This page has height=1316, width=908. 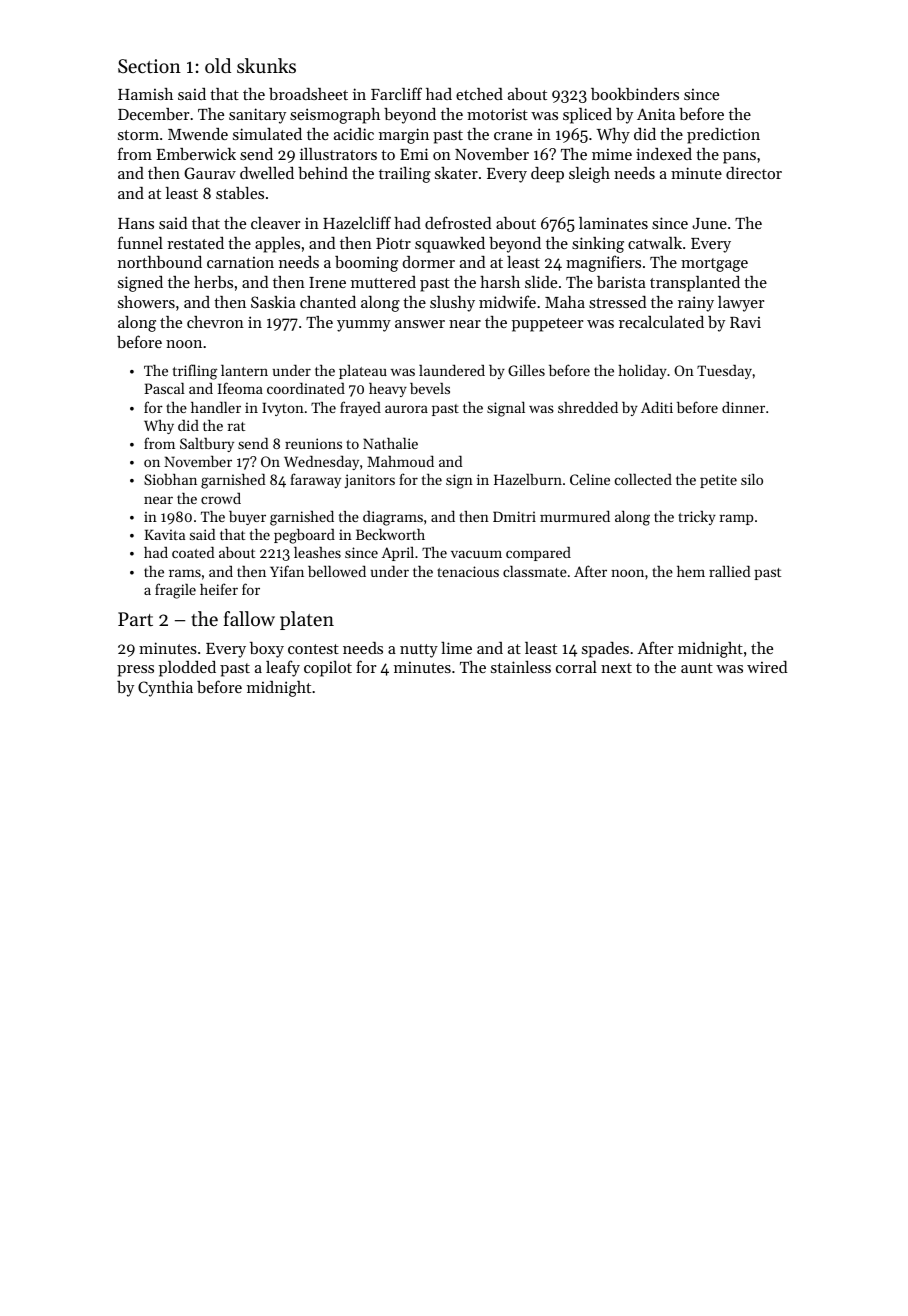 I want to click on dwelled, so click(x=267, y=173).
